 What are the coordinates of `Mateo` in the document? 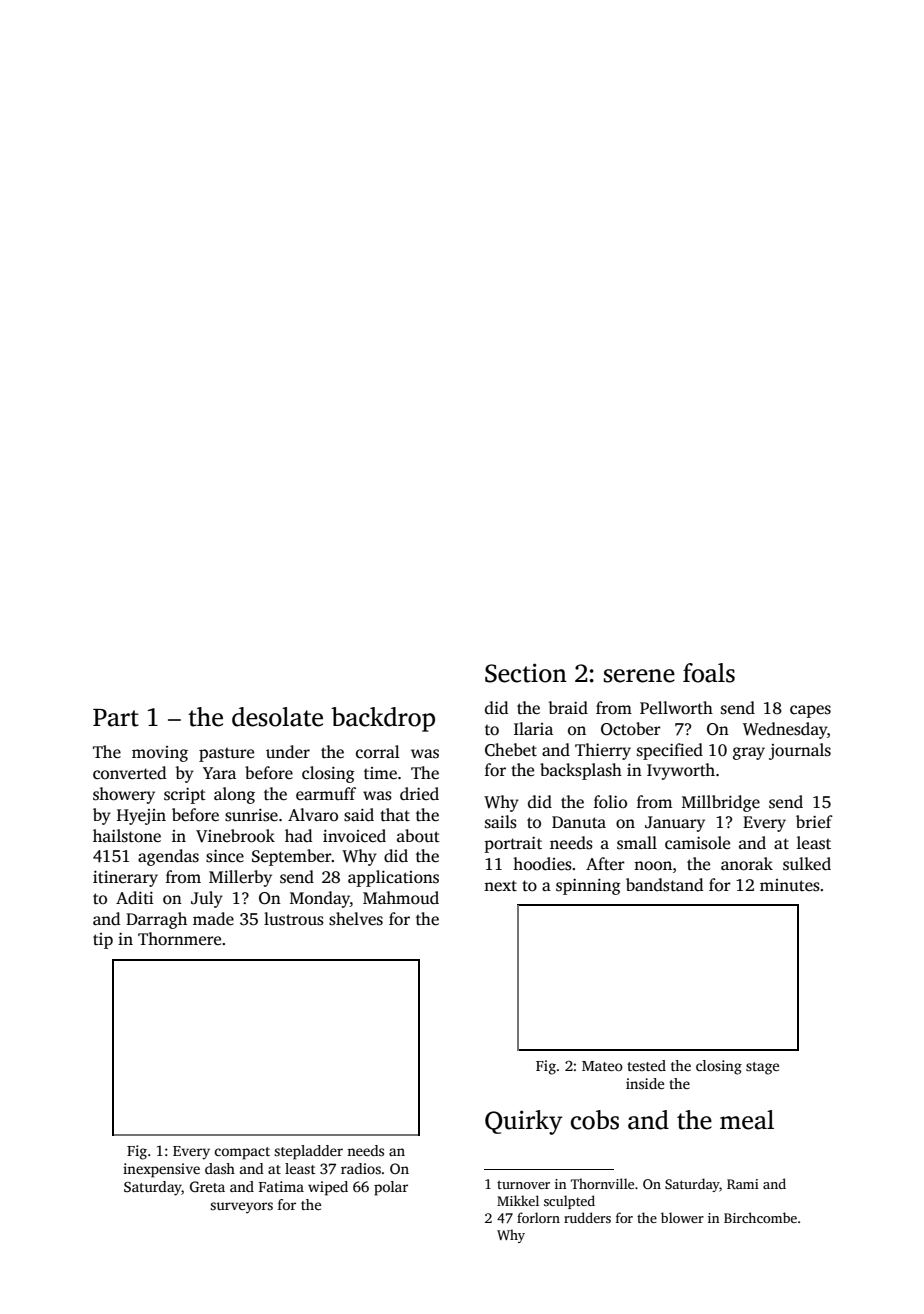 It's located at (602, 1066).
